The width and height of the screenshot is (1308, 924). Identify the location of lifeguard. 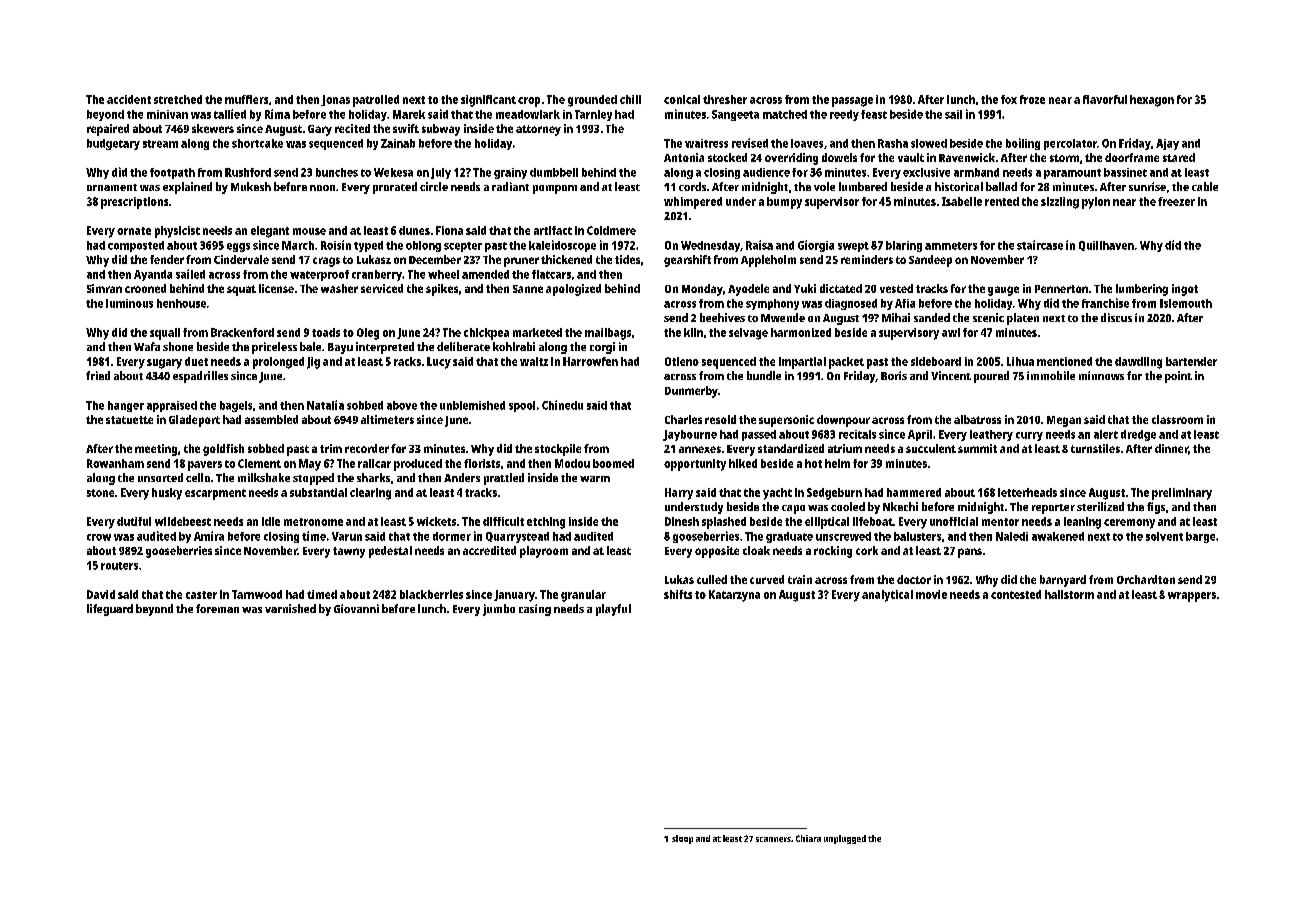
(110, 610).
